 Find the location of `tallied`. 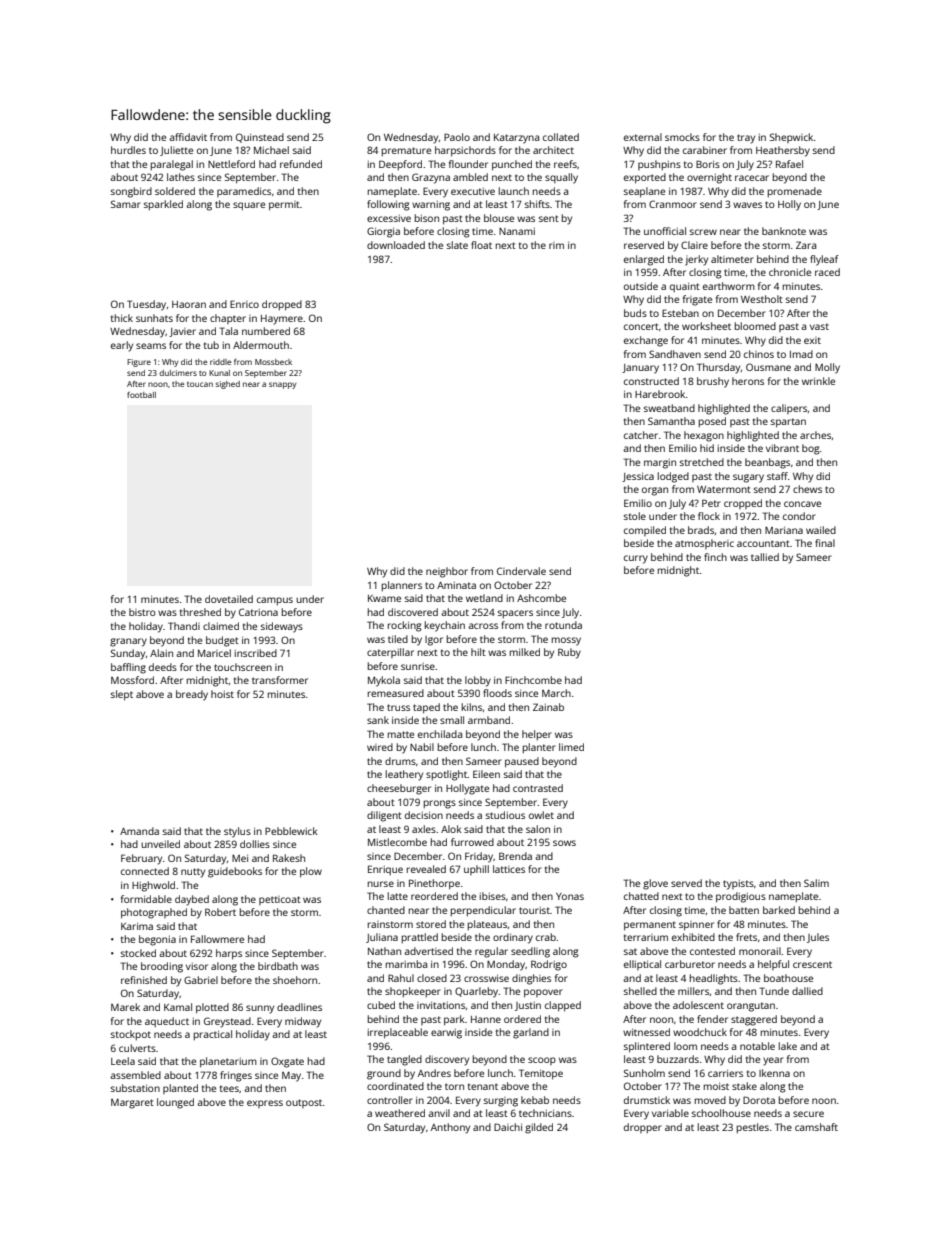

tallied is located at coordinates (765, 557).
